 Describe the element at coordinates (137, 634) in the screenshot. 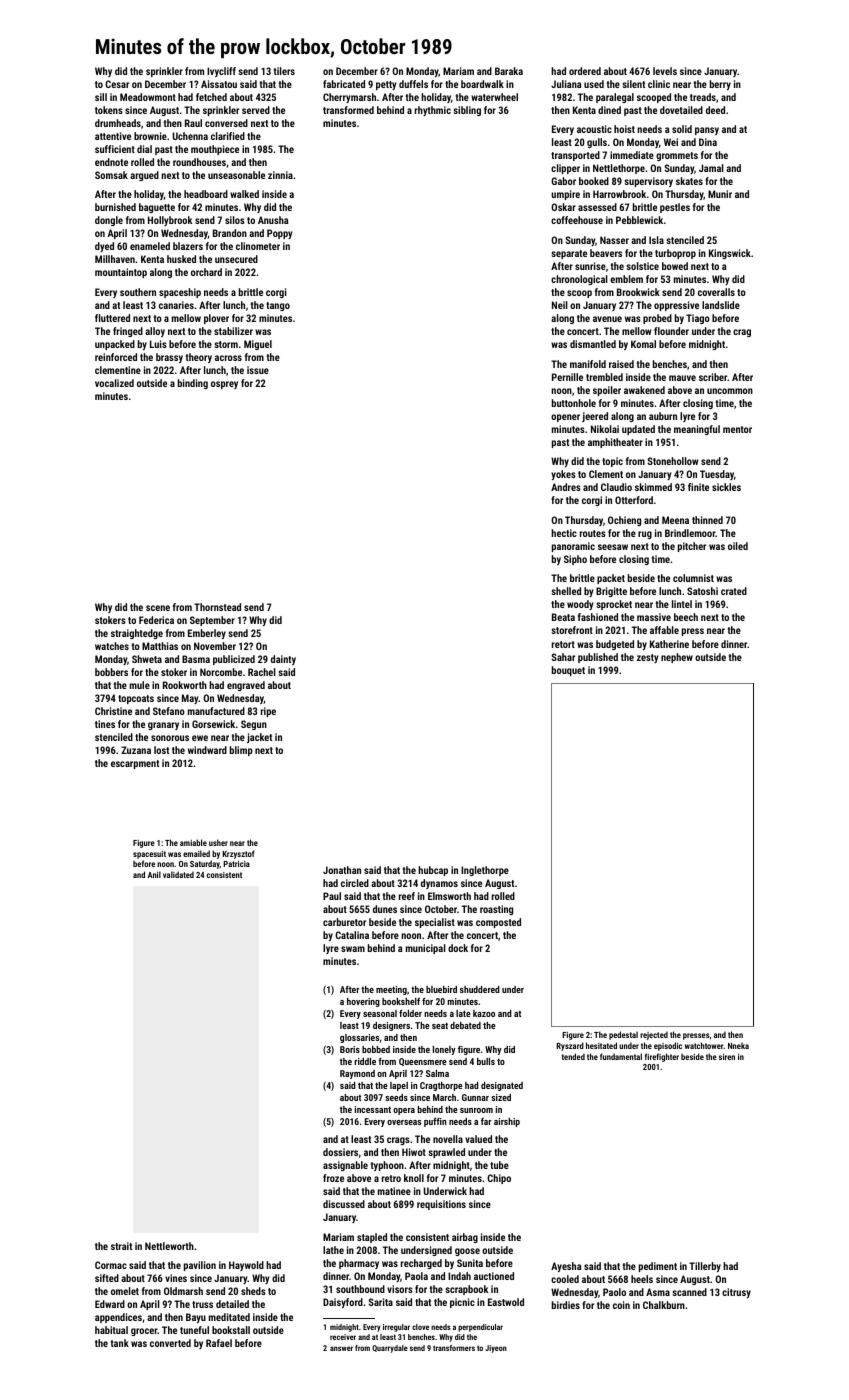

I see `straightedge` at that location.
